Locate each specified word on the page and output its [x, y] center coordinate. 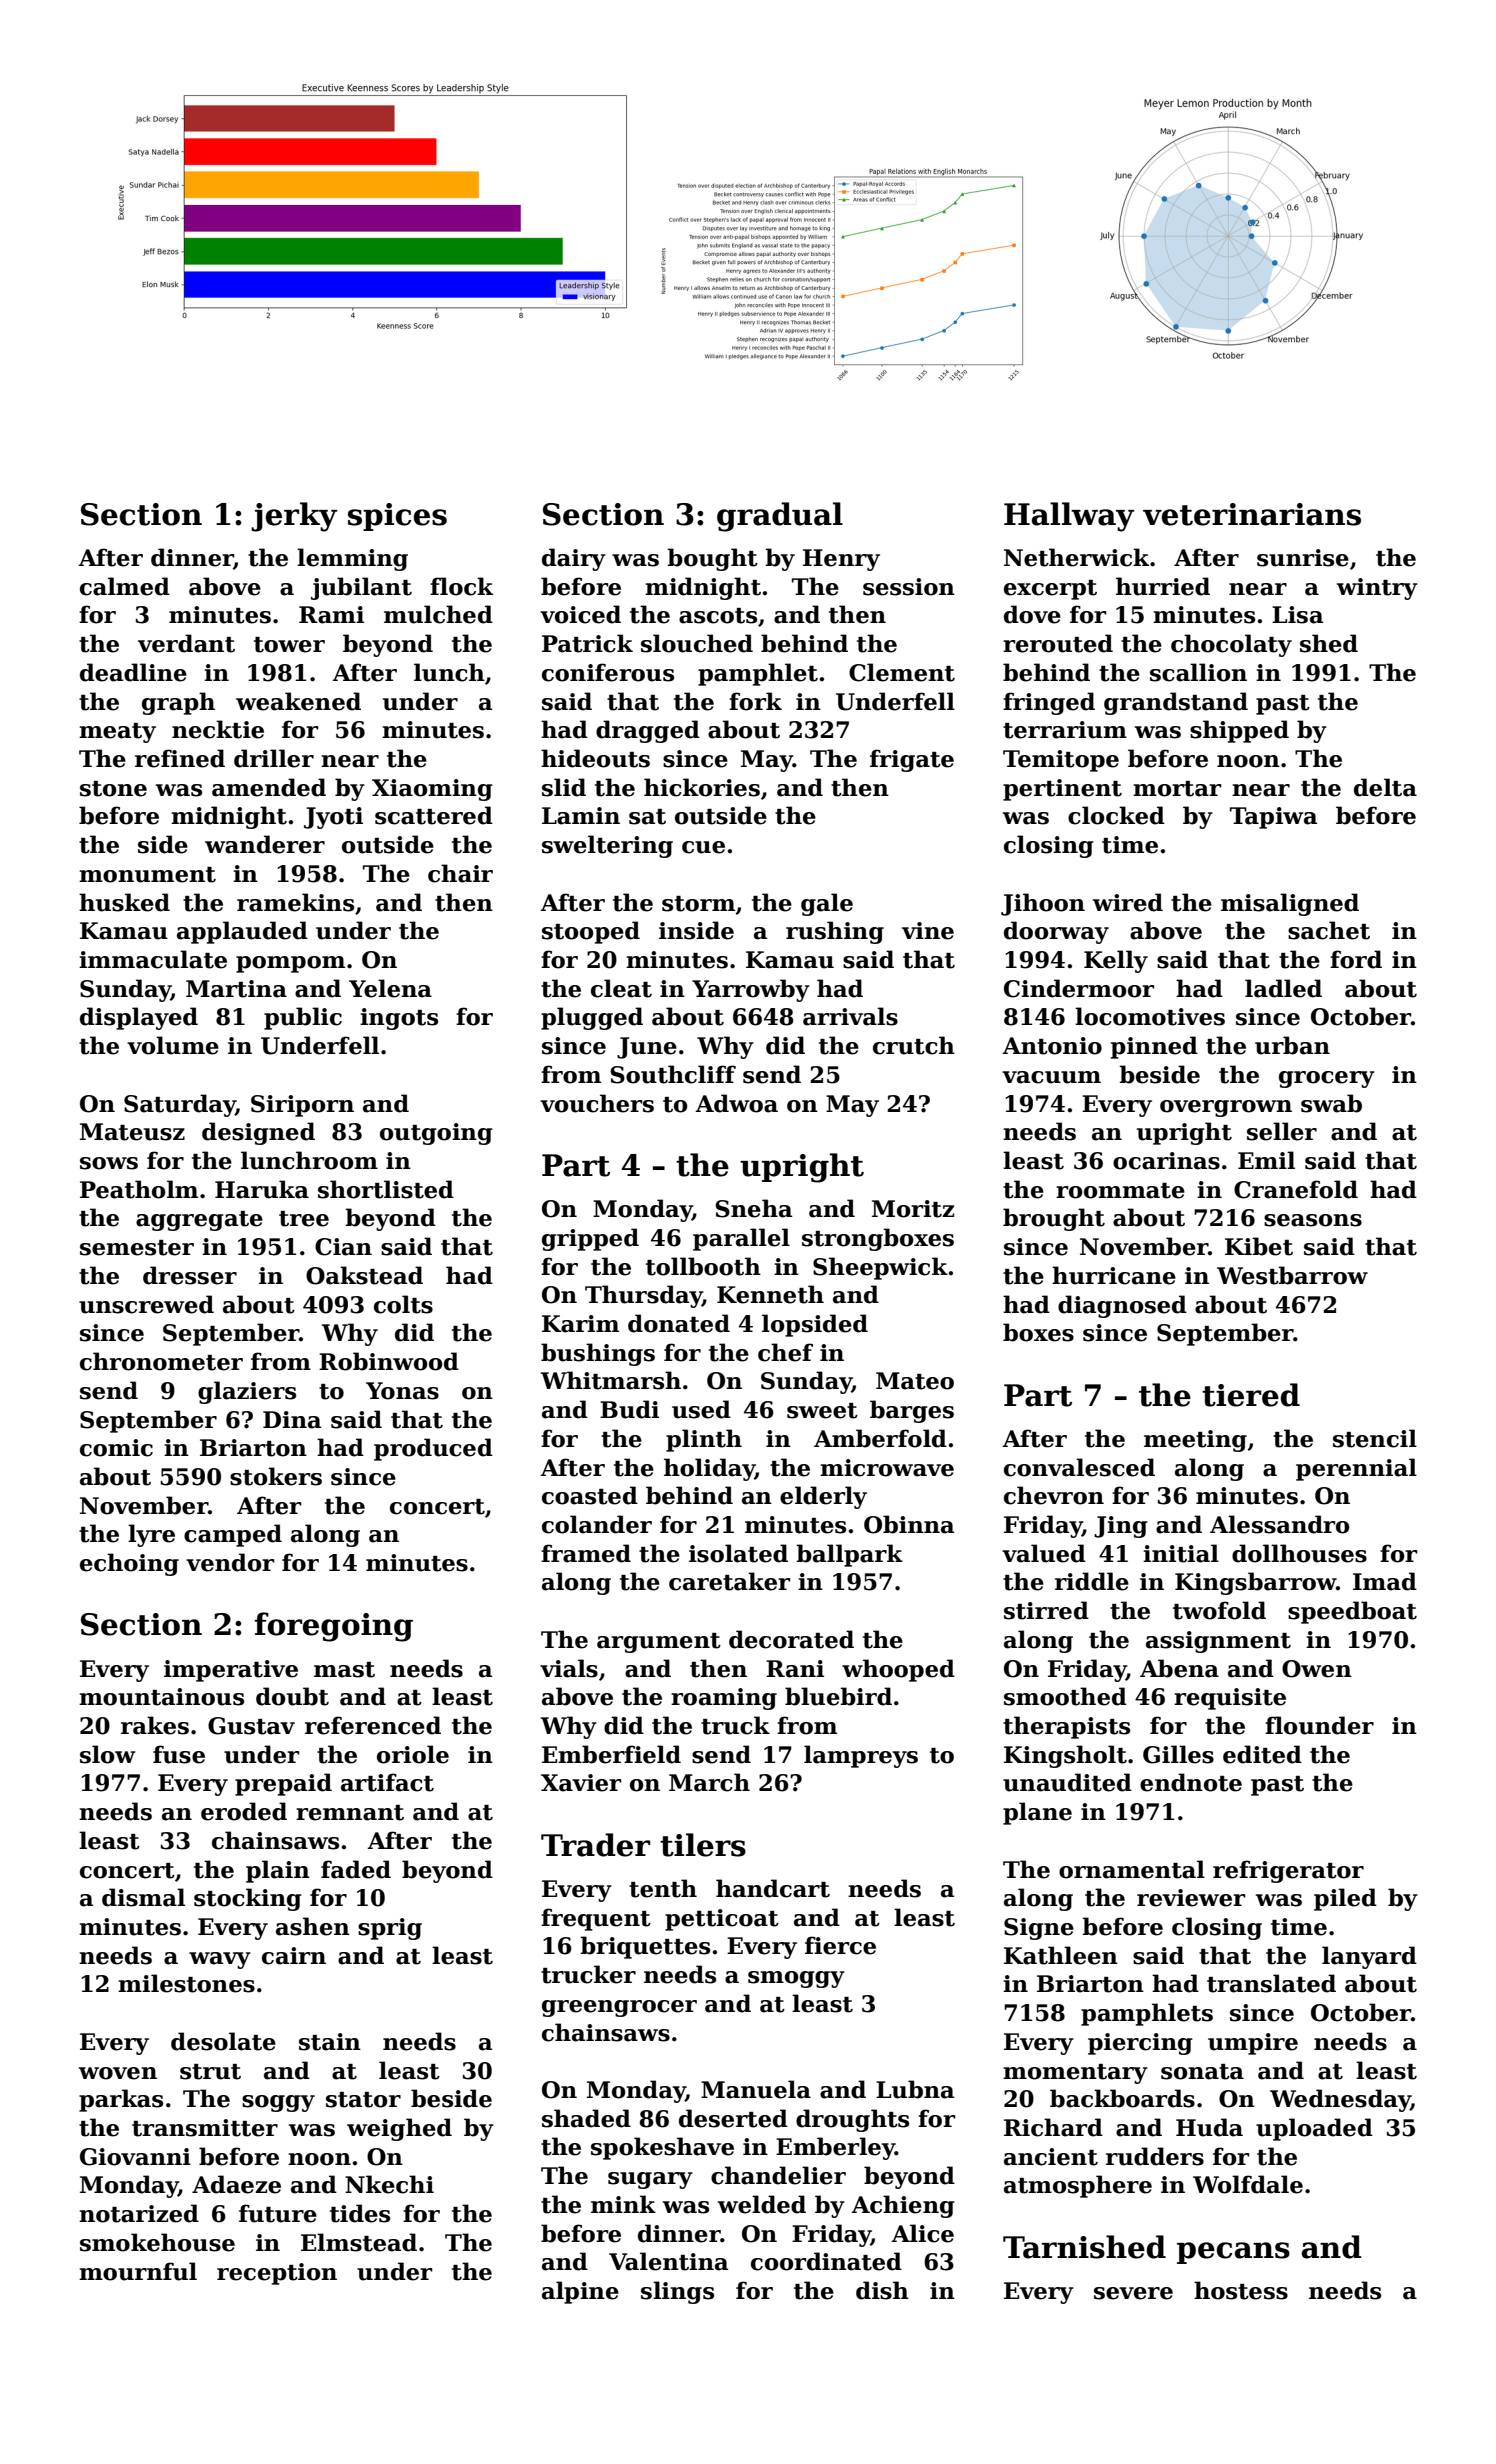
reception [277, 2274]
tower [289, 645]
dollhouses [1299, 1553]
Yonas [402, 1391]
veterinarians [1252, 514]
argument [659, 1643]
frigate [912, 760]
